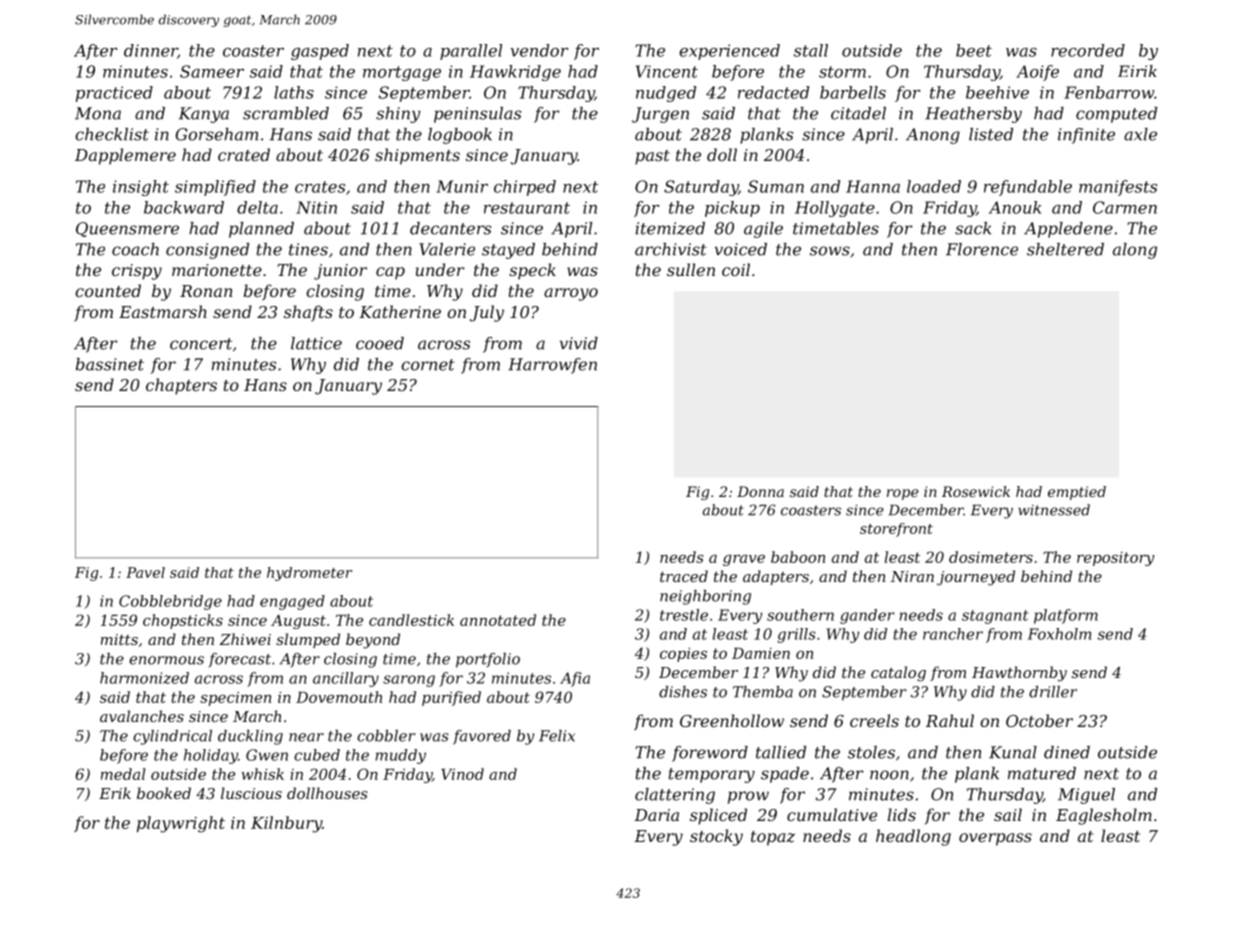 The width and height of the image is (1233, 952). I want to click on traced, so click(684, 576).
